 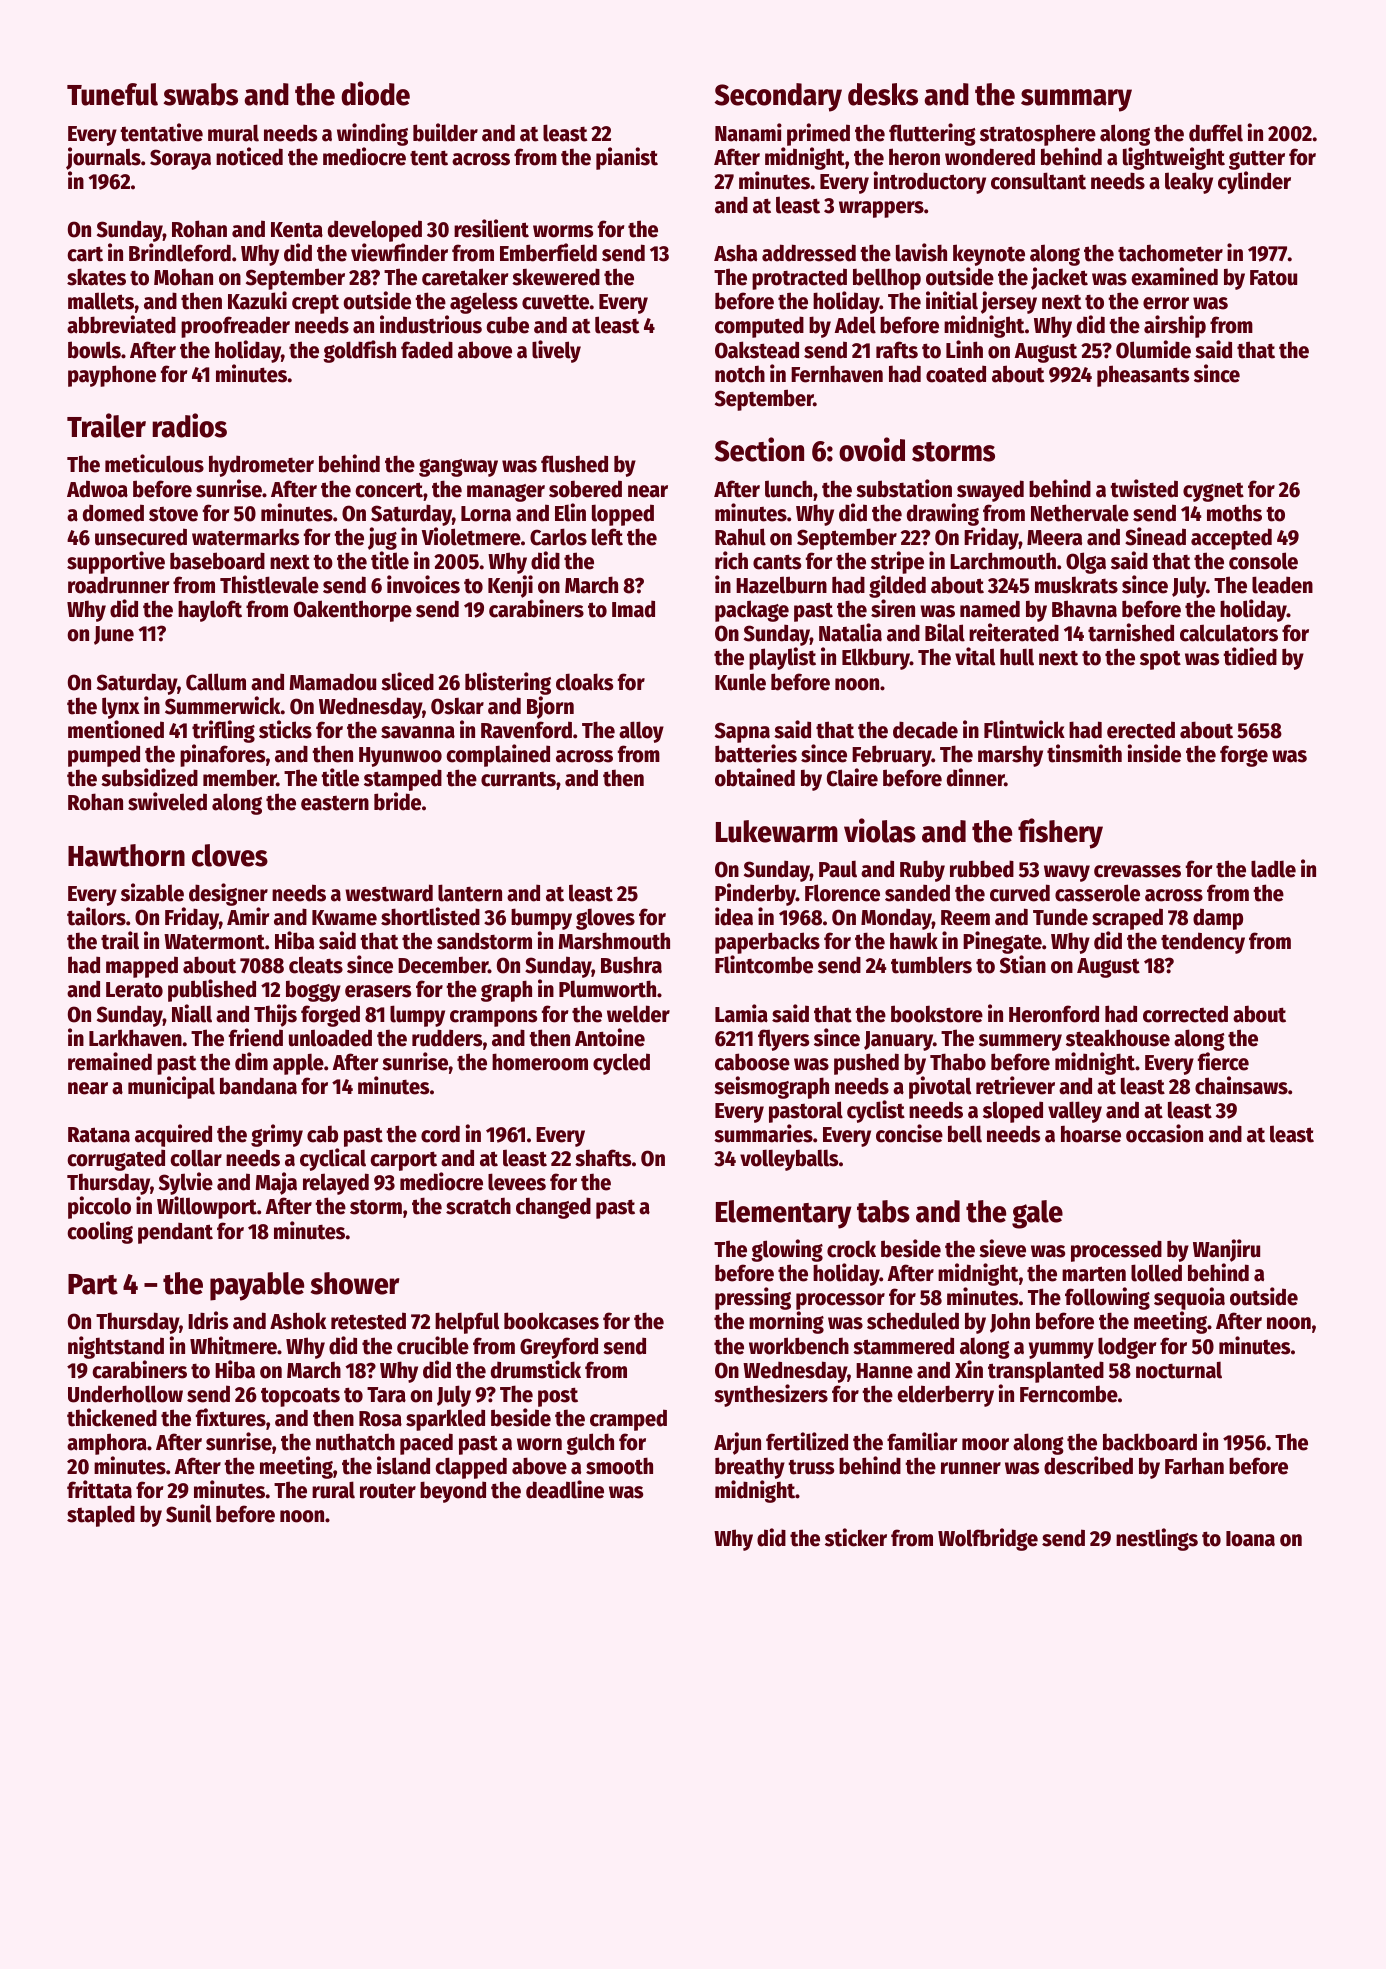 What do you see at coordinates (540, 1062) in the image?
I see `homeroom` at bounding box center [540, 1062].
